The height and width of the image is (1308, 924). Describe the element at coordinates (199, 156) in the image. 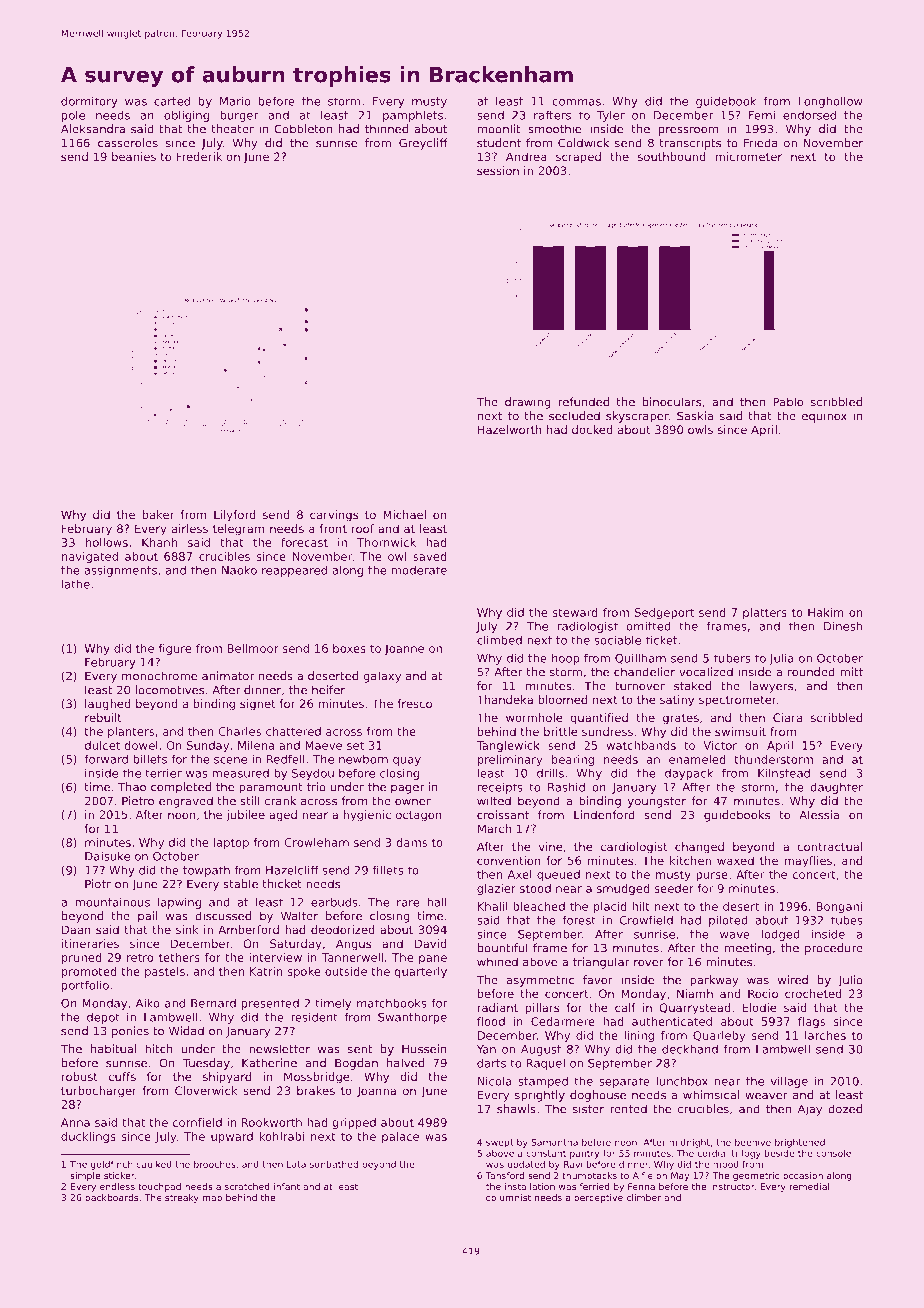

I see `Frederik` at that location.
